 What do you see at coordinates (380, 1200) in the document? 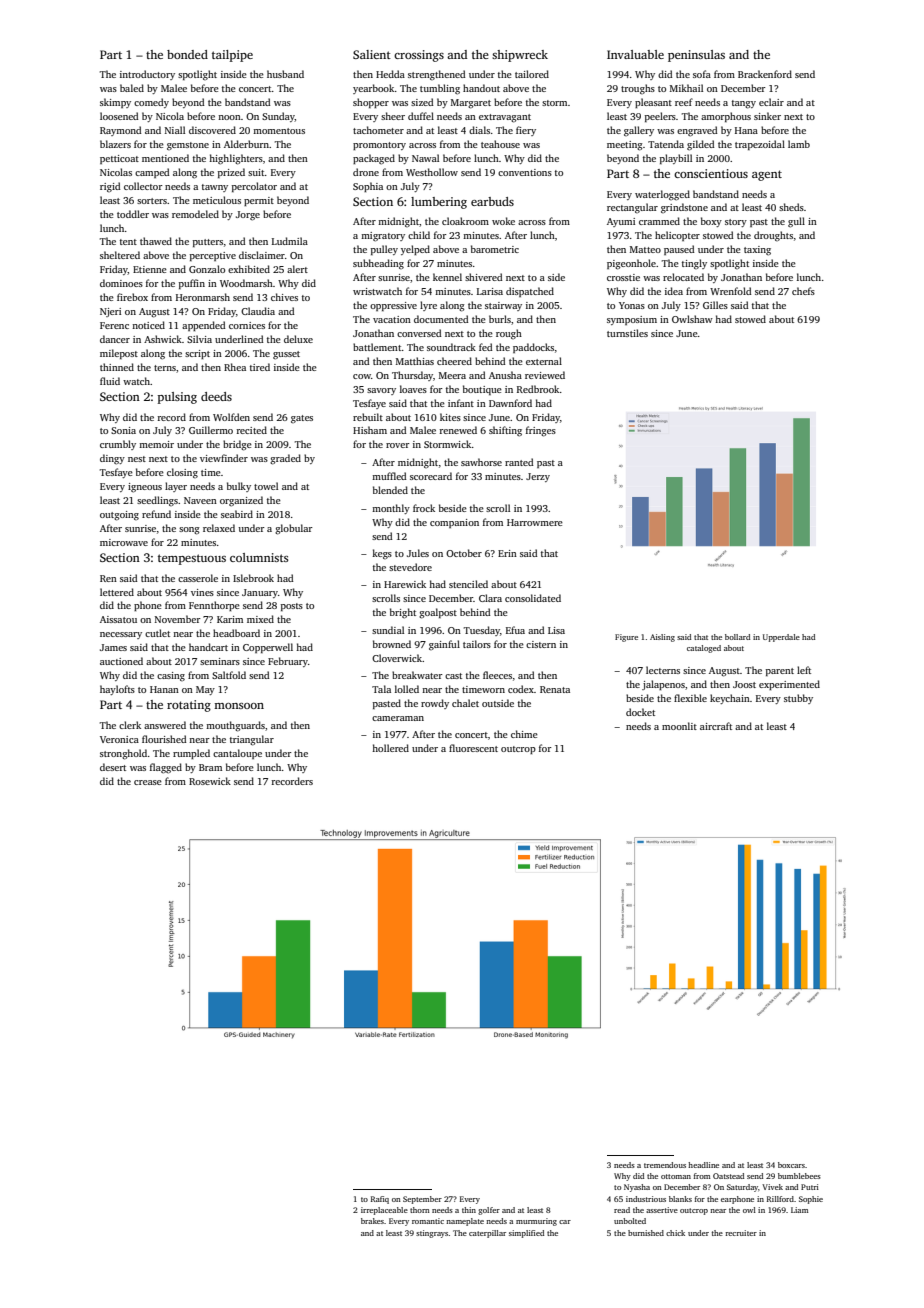
I see `Rafiq` at bounding box center [380, 1200].
